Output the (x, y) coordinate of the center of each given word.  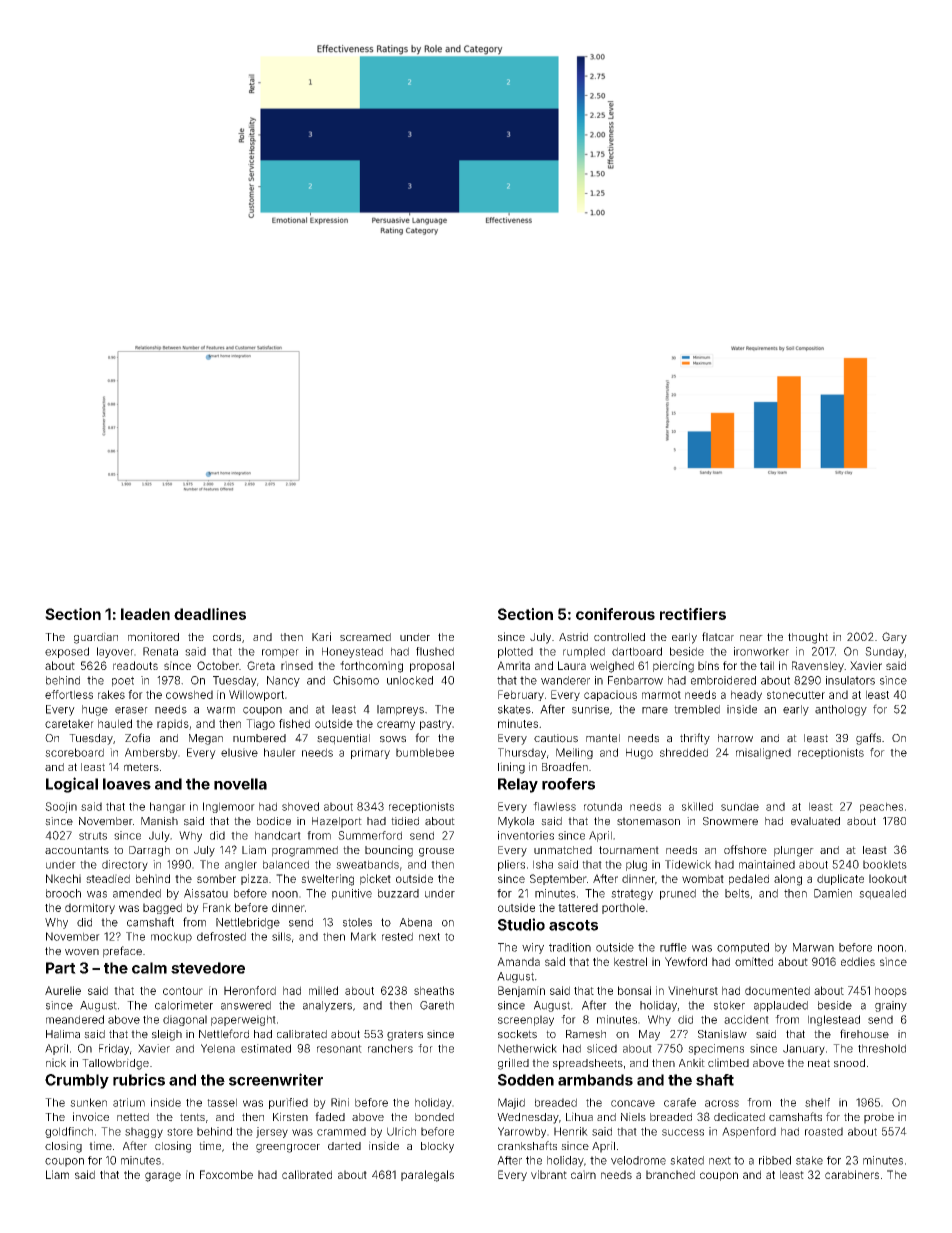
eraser (131, 710)
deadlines (210, 614)
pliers (511, 865)
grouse (436, 852)
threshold (882, 1048)
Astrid (573, 636)
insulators (850, 680)
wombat (703, 878)
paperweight (243, 1020)
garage (163, 1177)
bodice (274, 821)
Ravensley (818, 666)
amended (137, 893)
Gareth (437, 1005)
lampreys (400, 710)
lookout (888, 878)
